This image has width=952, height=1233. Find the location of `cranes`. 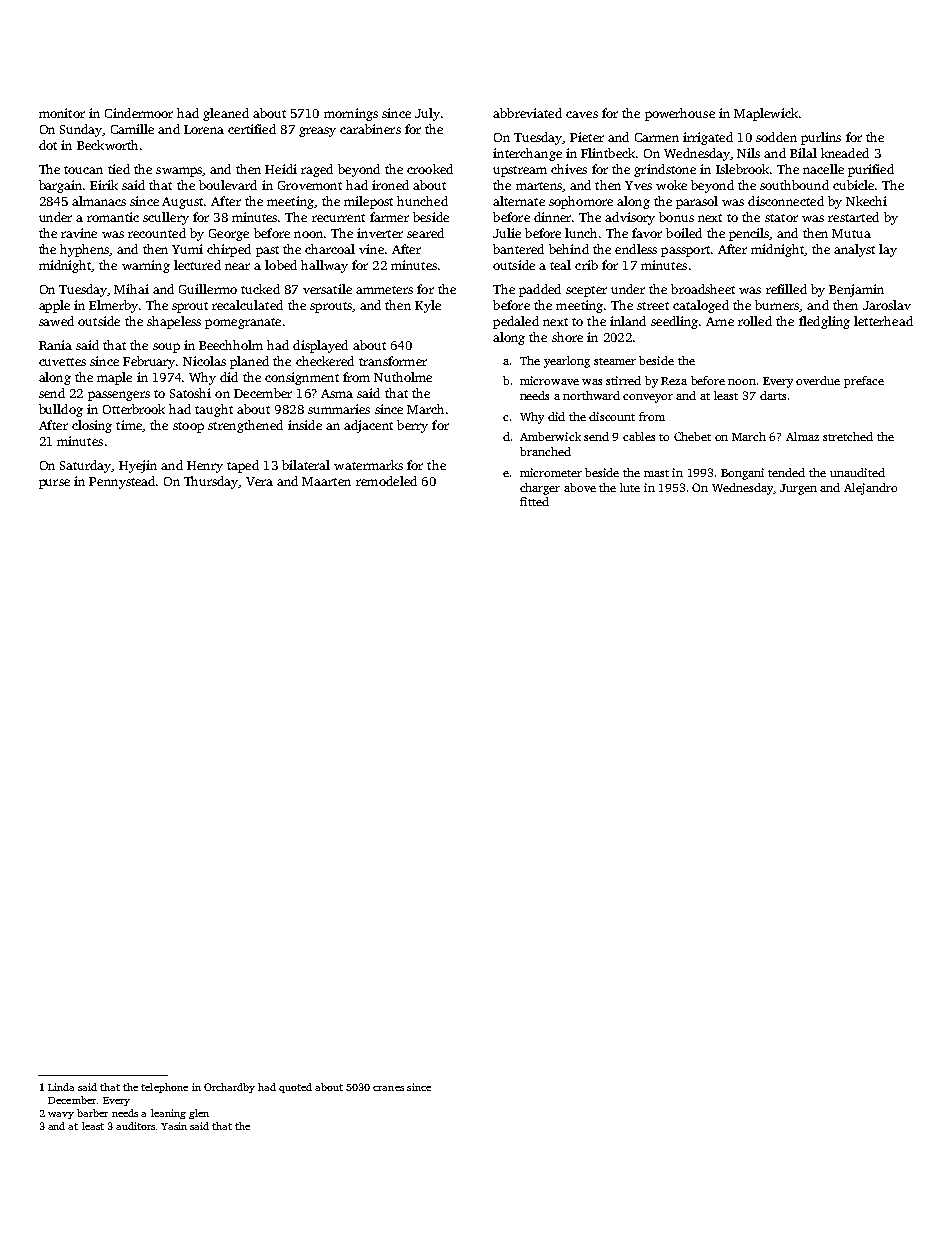

cranes is located at coordinates (388, 1088).
